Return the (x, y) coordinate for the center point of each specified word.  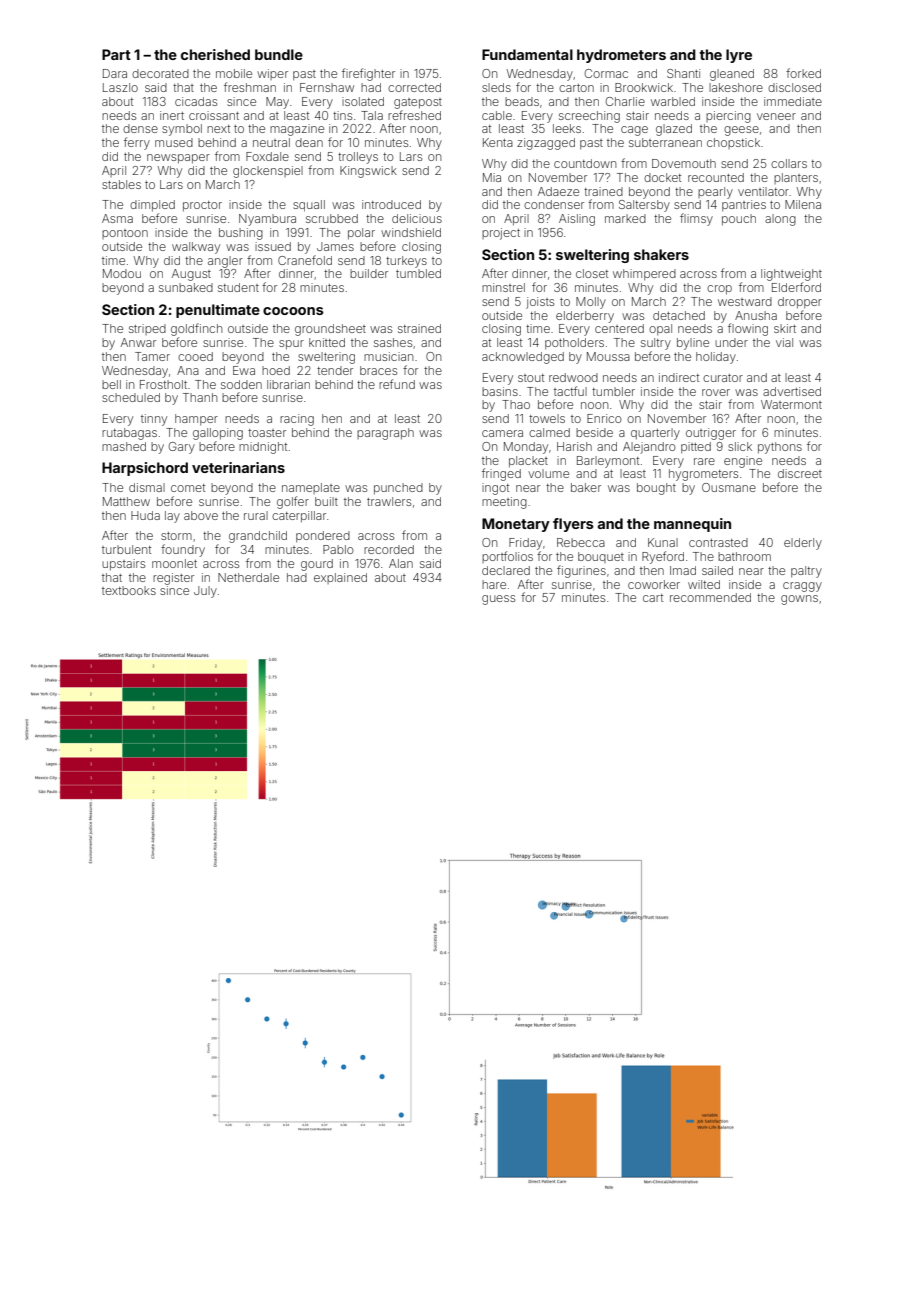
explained (340, 578)
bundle (279, 54)
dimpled (152, 206)
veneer (776, 116)
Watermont (791, 404)
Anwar (138, 342)
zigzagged (546, 144)
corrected (414, 87)
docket (662, 177)
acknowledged (523, 358)
